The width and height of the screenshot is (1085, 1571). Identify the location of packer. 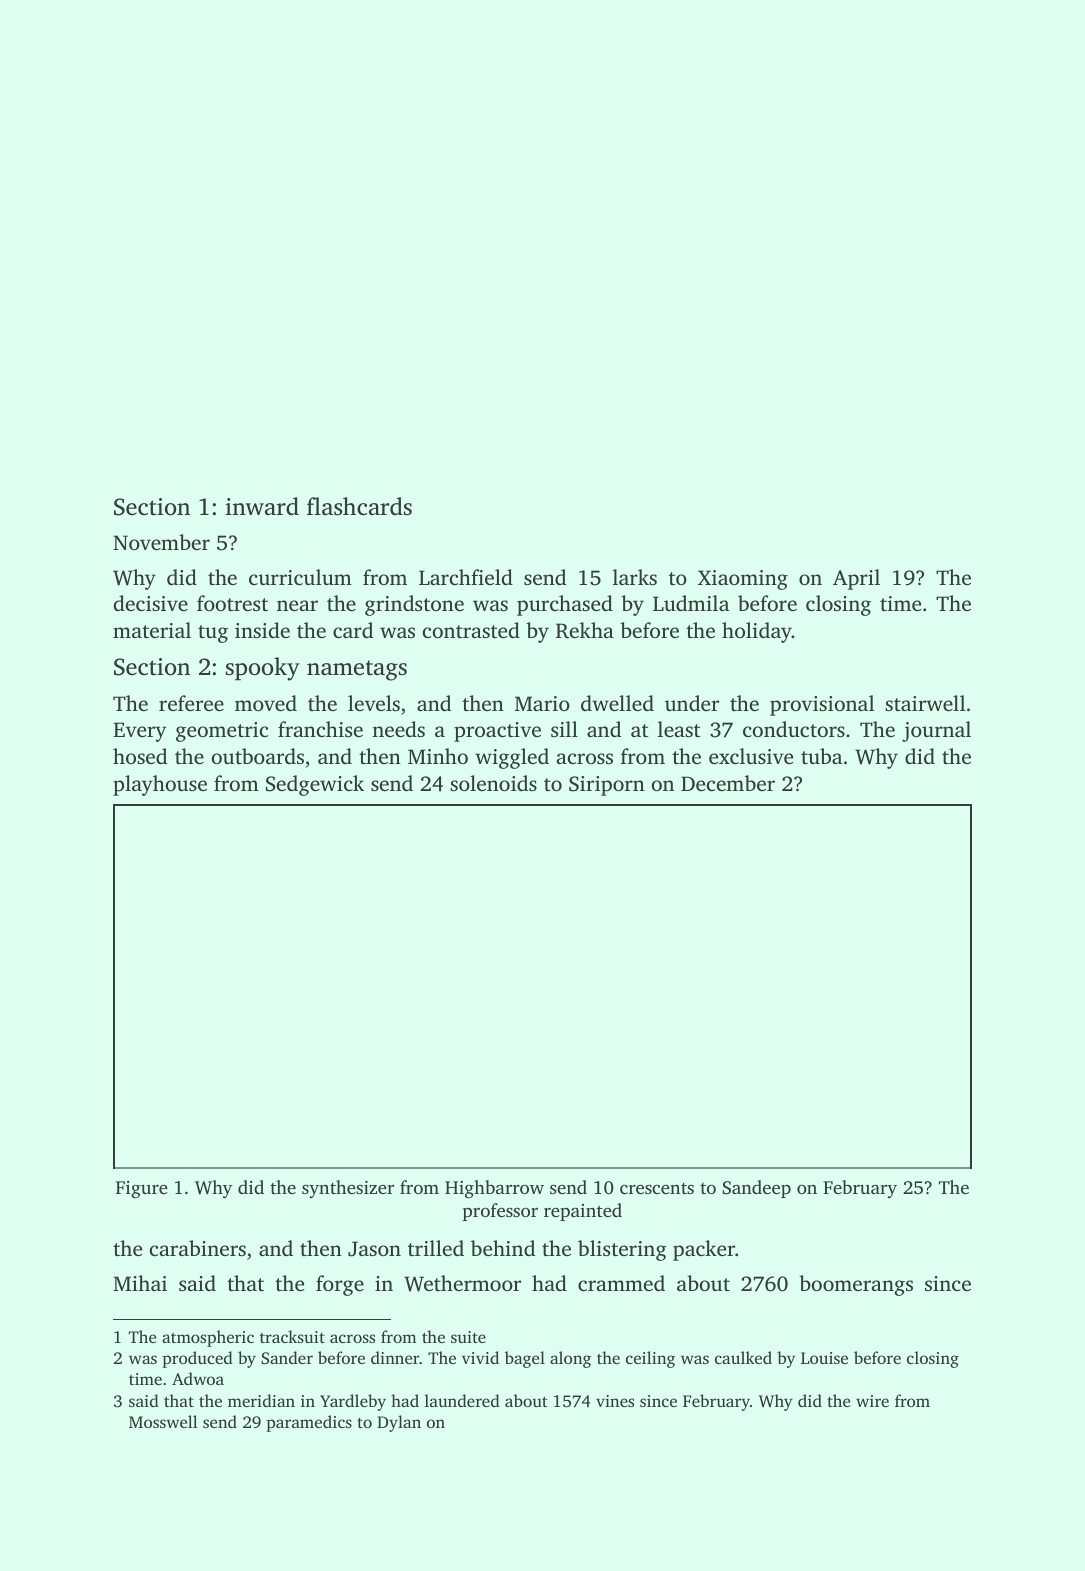
(704, 1250).
